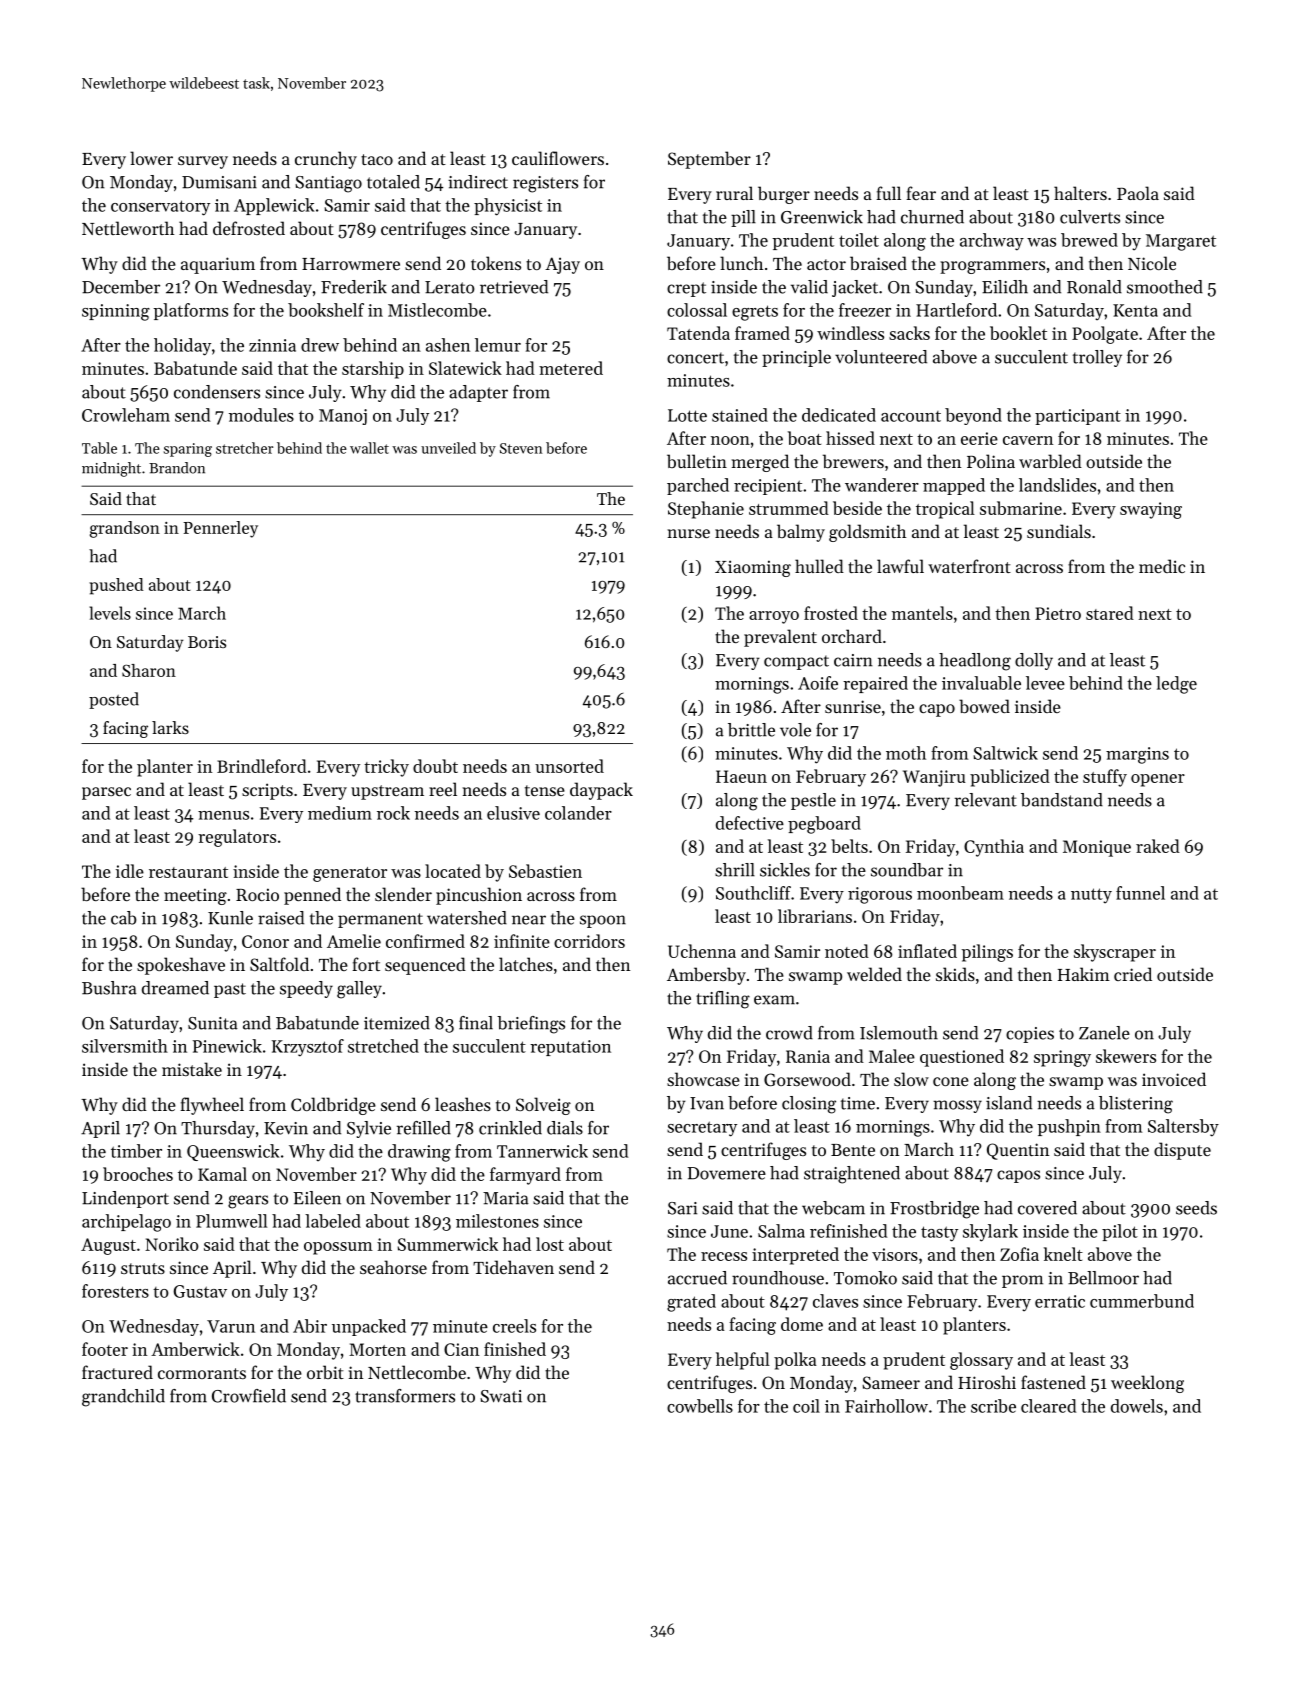  Describe the element at coordinates (106, 793) in the screenshot. I see `parsec` at that location.
